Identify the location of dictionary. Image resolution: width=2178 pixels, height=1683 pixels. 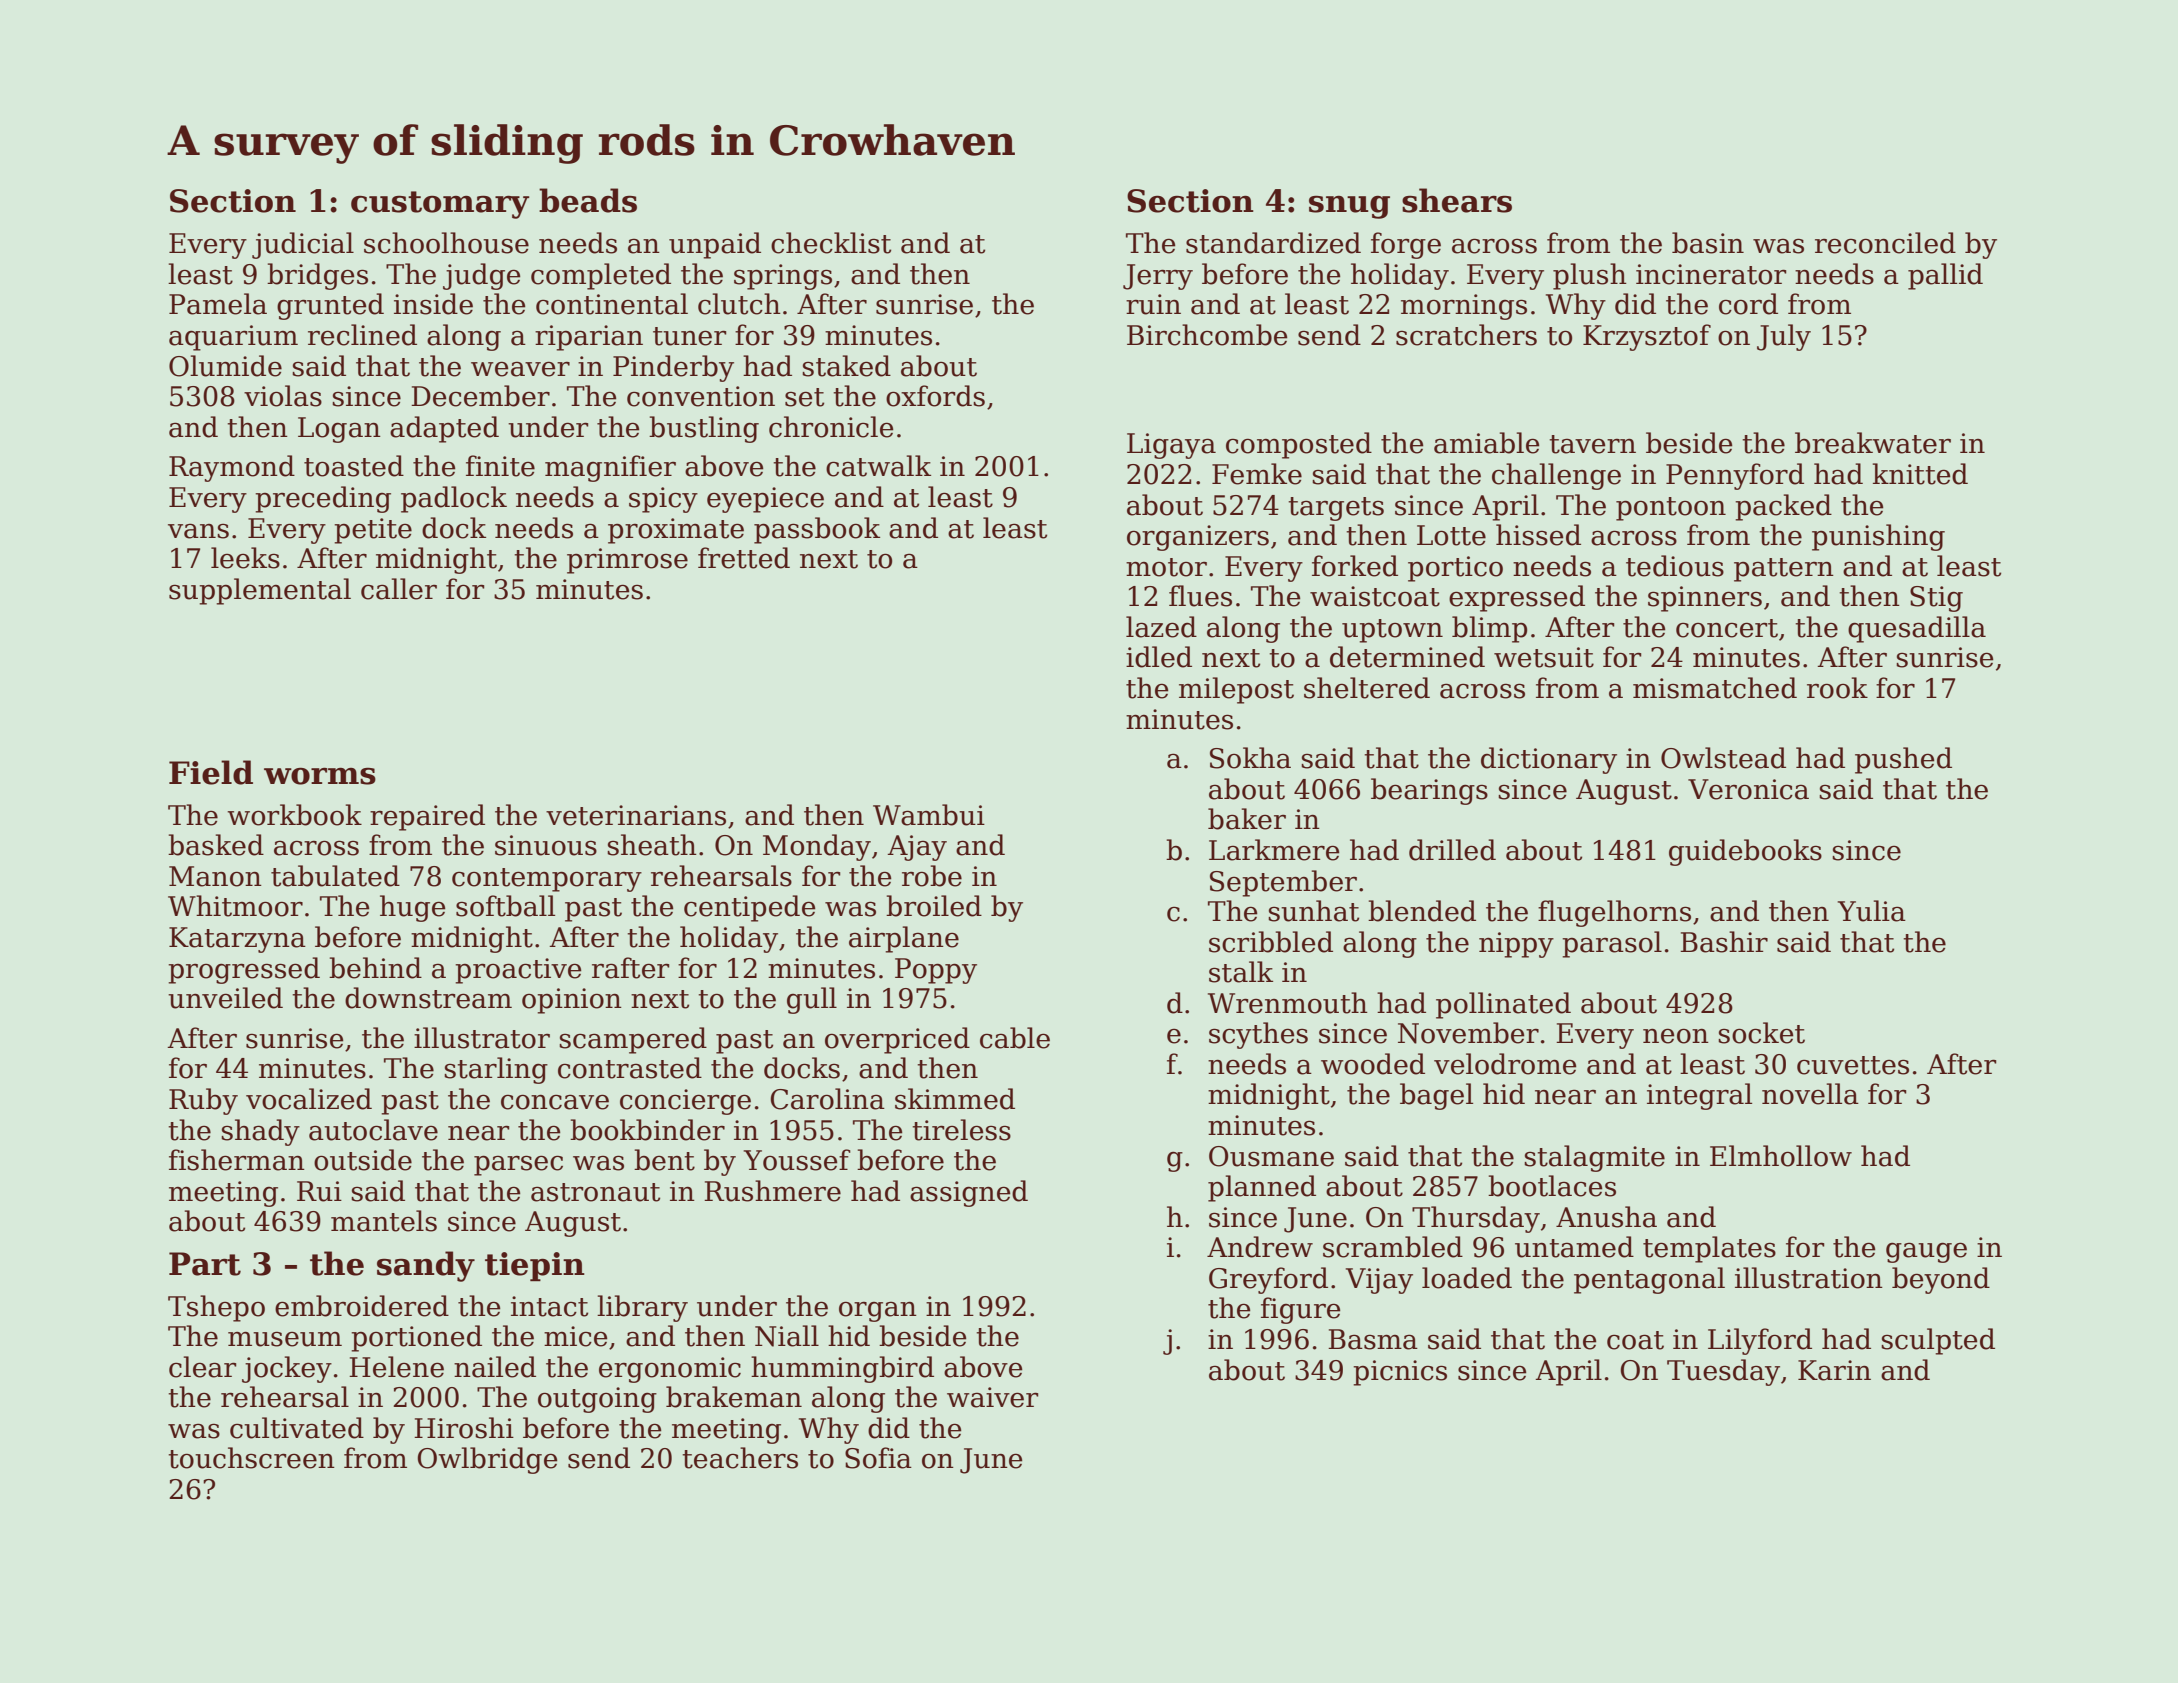
(1549, 760).
